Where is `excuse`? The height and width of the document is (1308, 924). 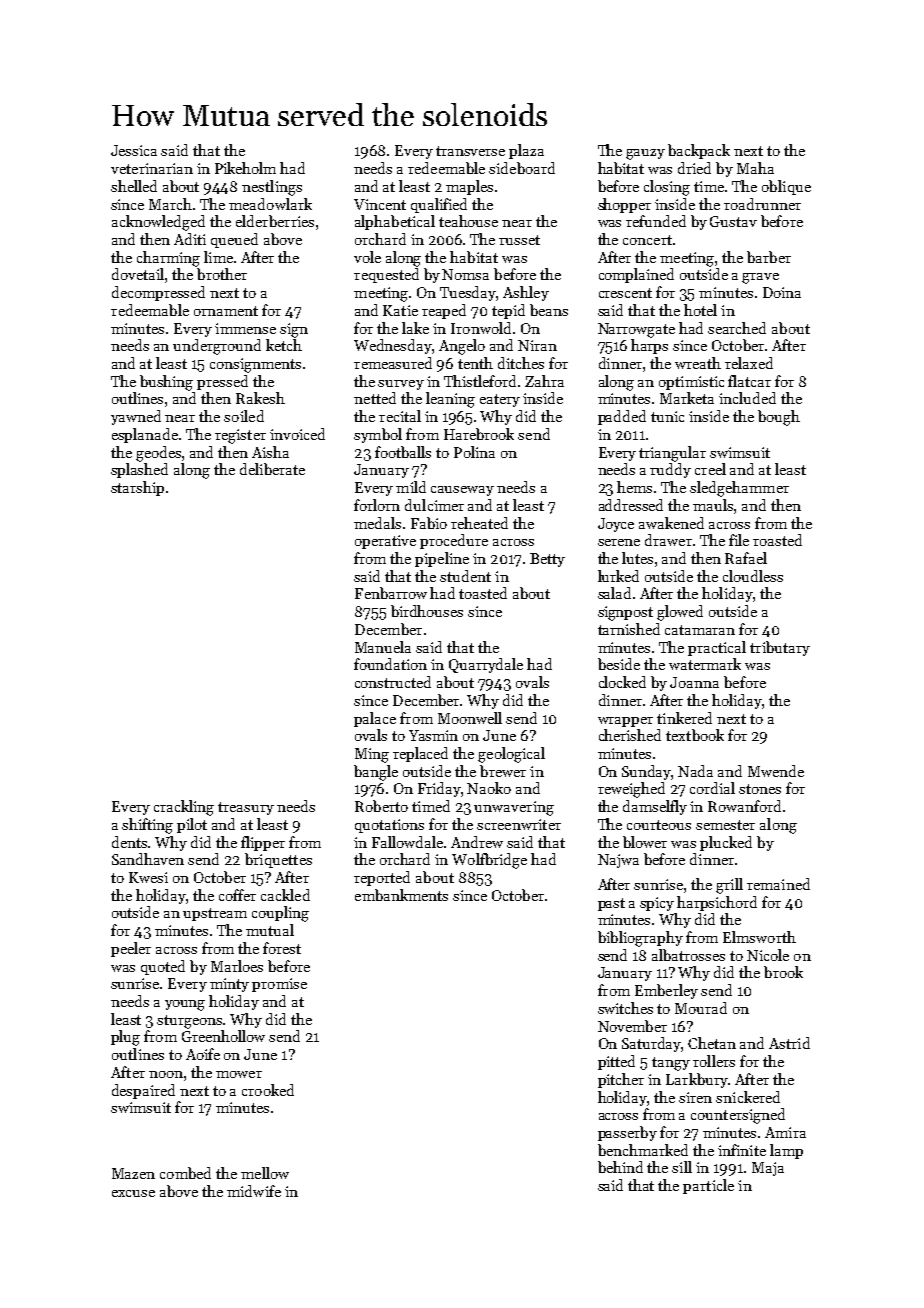 excuse is located at coordinates (133, 1193).
